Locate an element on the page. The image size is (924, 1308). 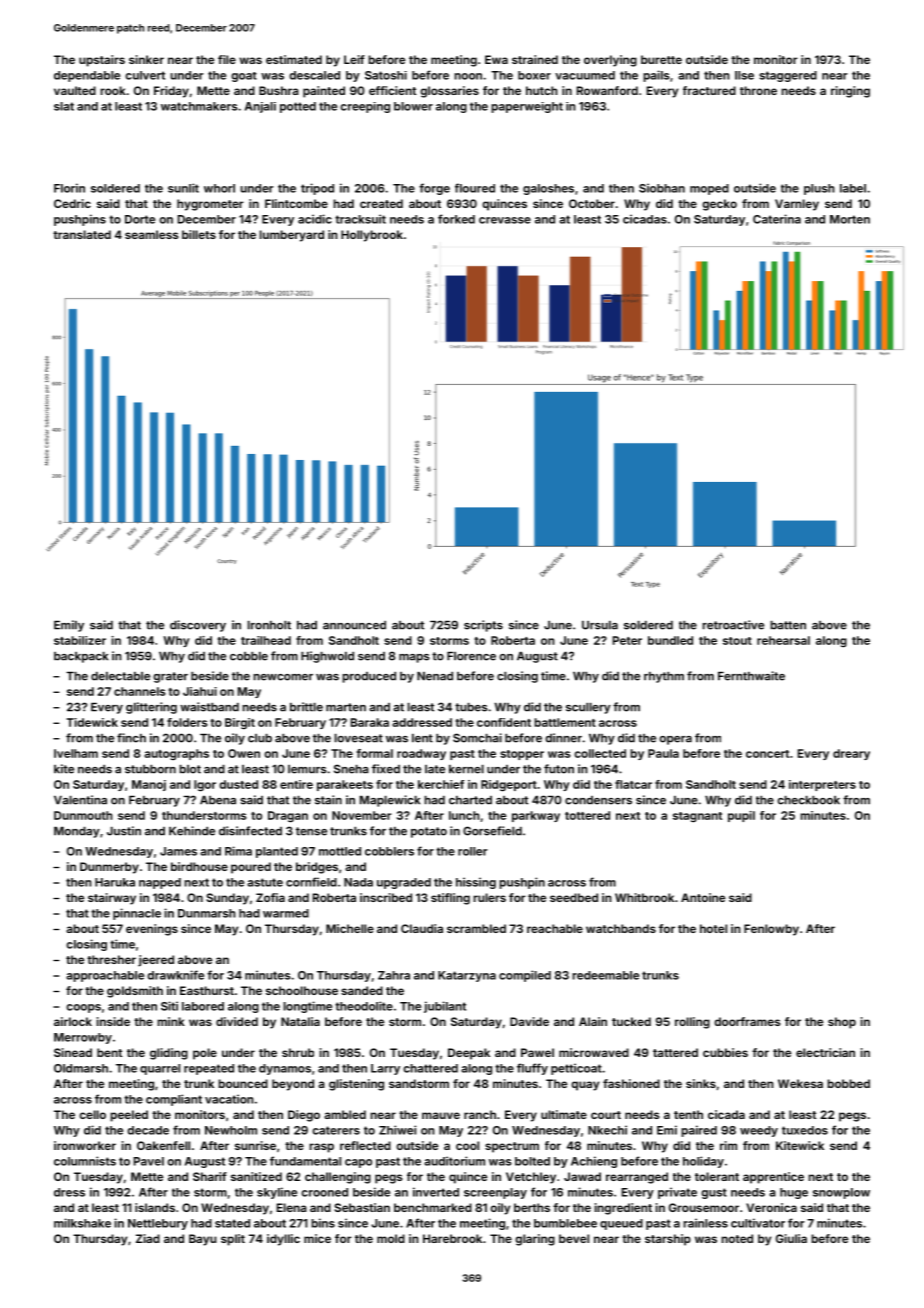
Ironholt is located at coordinates (269, 625).
